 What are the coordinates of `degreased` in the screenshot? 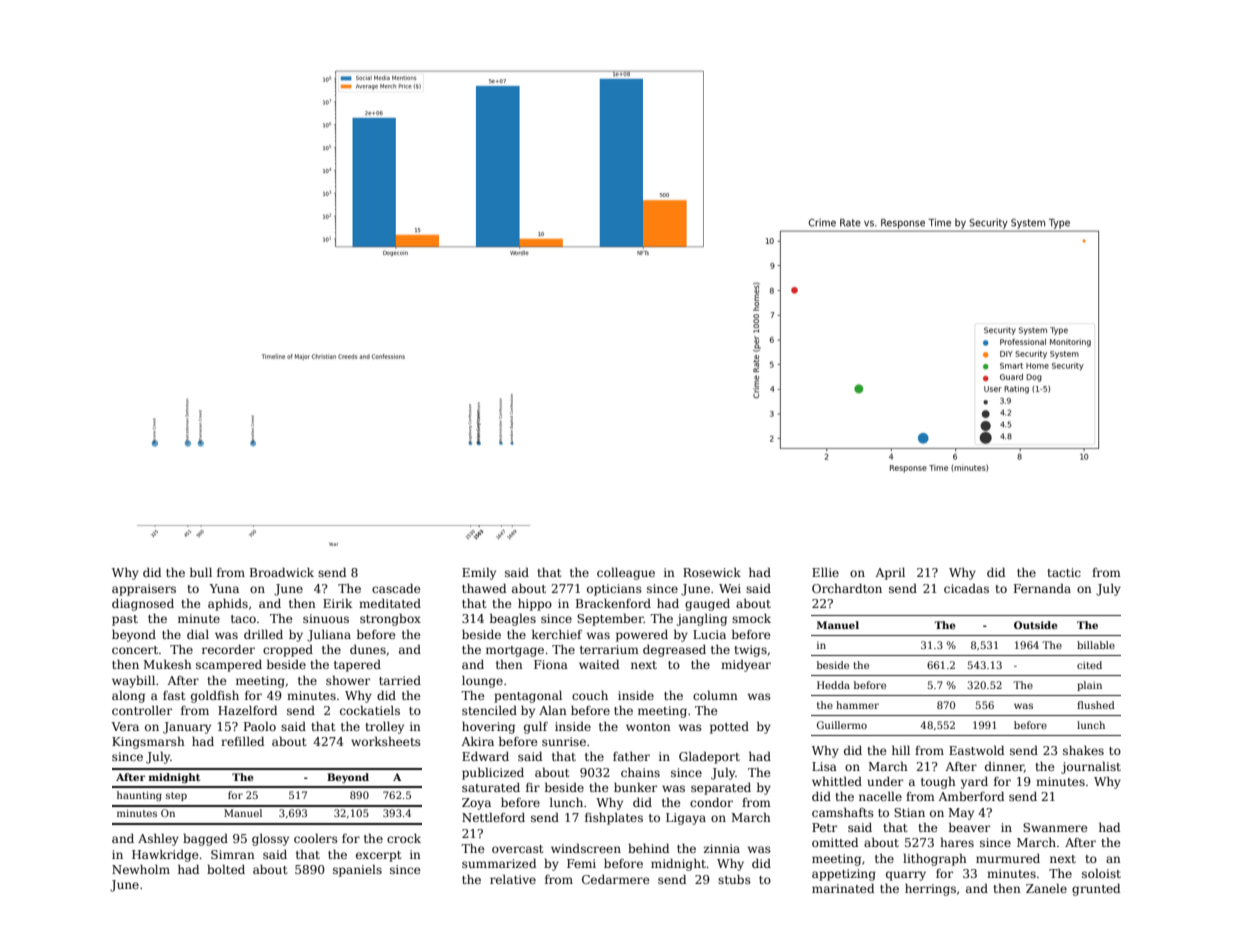 It's located at (674, 651).
